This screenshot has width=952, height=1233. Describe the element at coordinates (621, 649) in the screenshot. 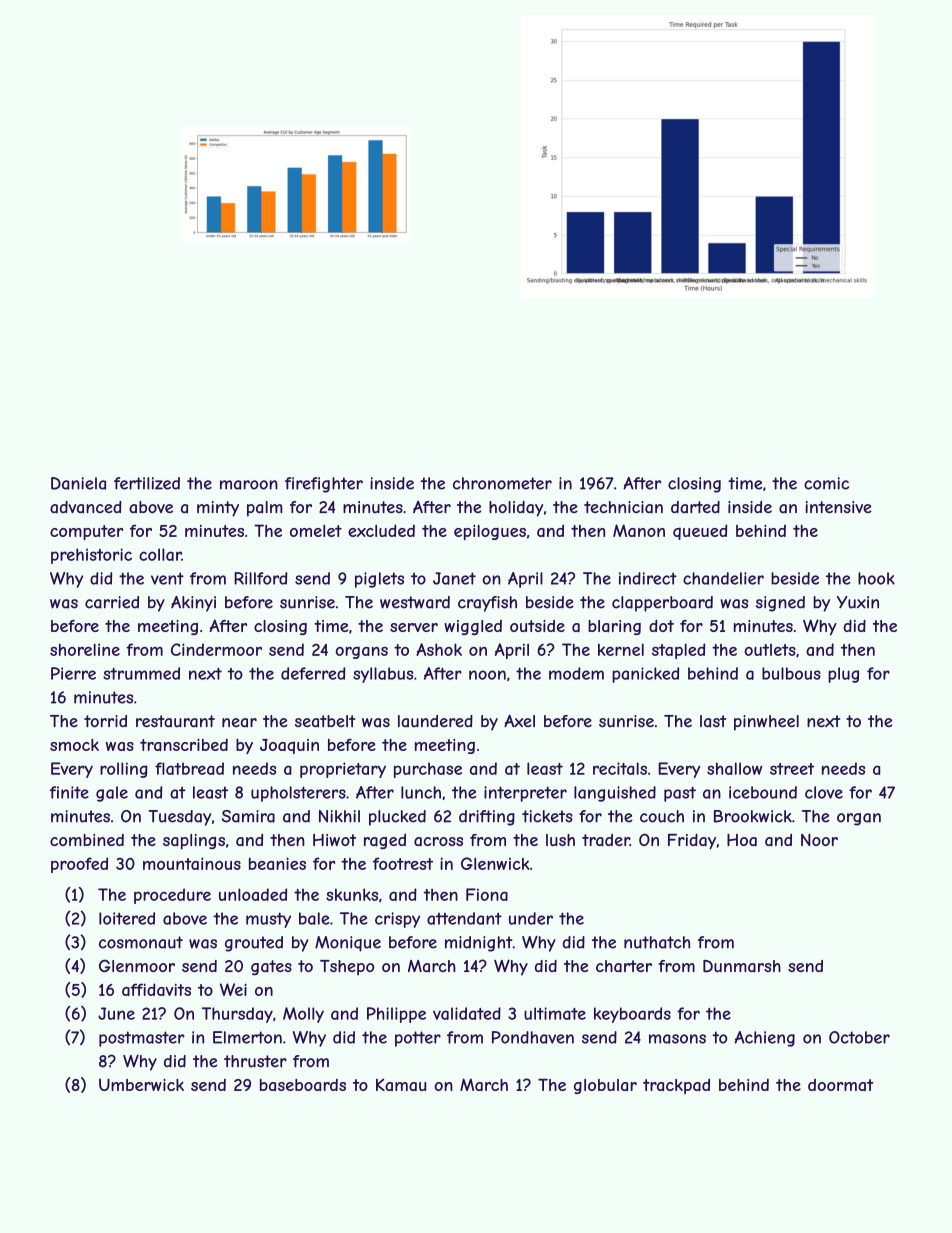

I see `kernel` at that location.
